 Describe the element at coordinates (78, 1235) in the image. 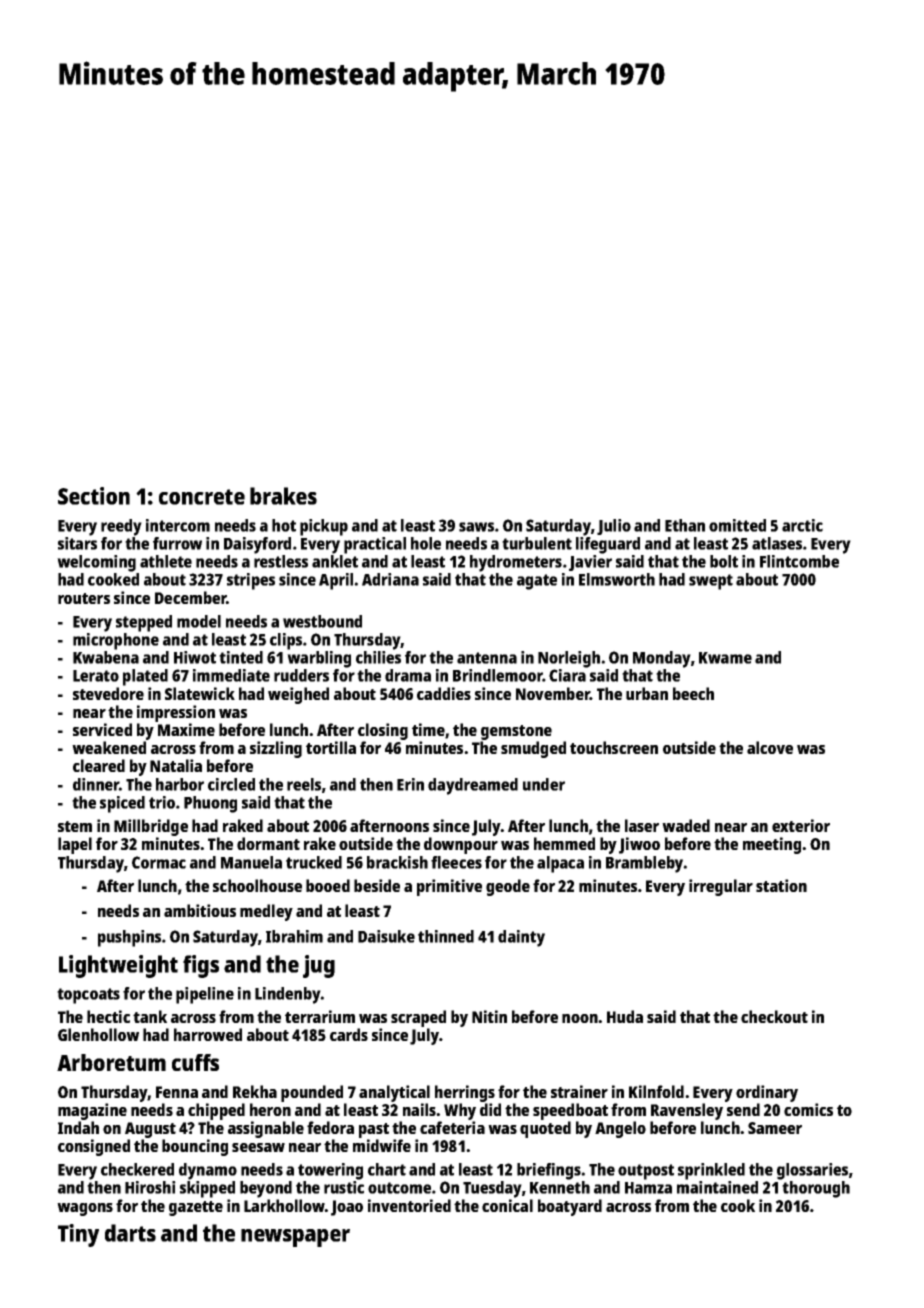

I see `Tiny` at that location.
